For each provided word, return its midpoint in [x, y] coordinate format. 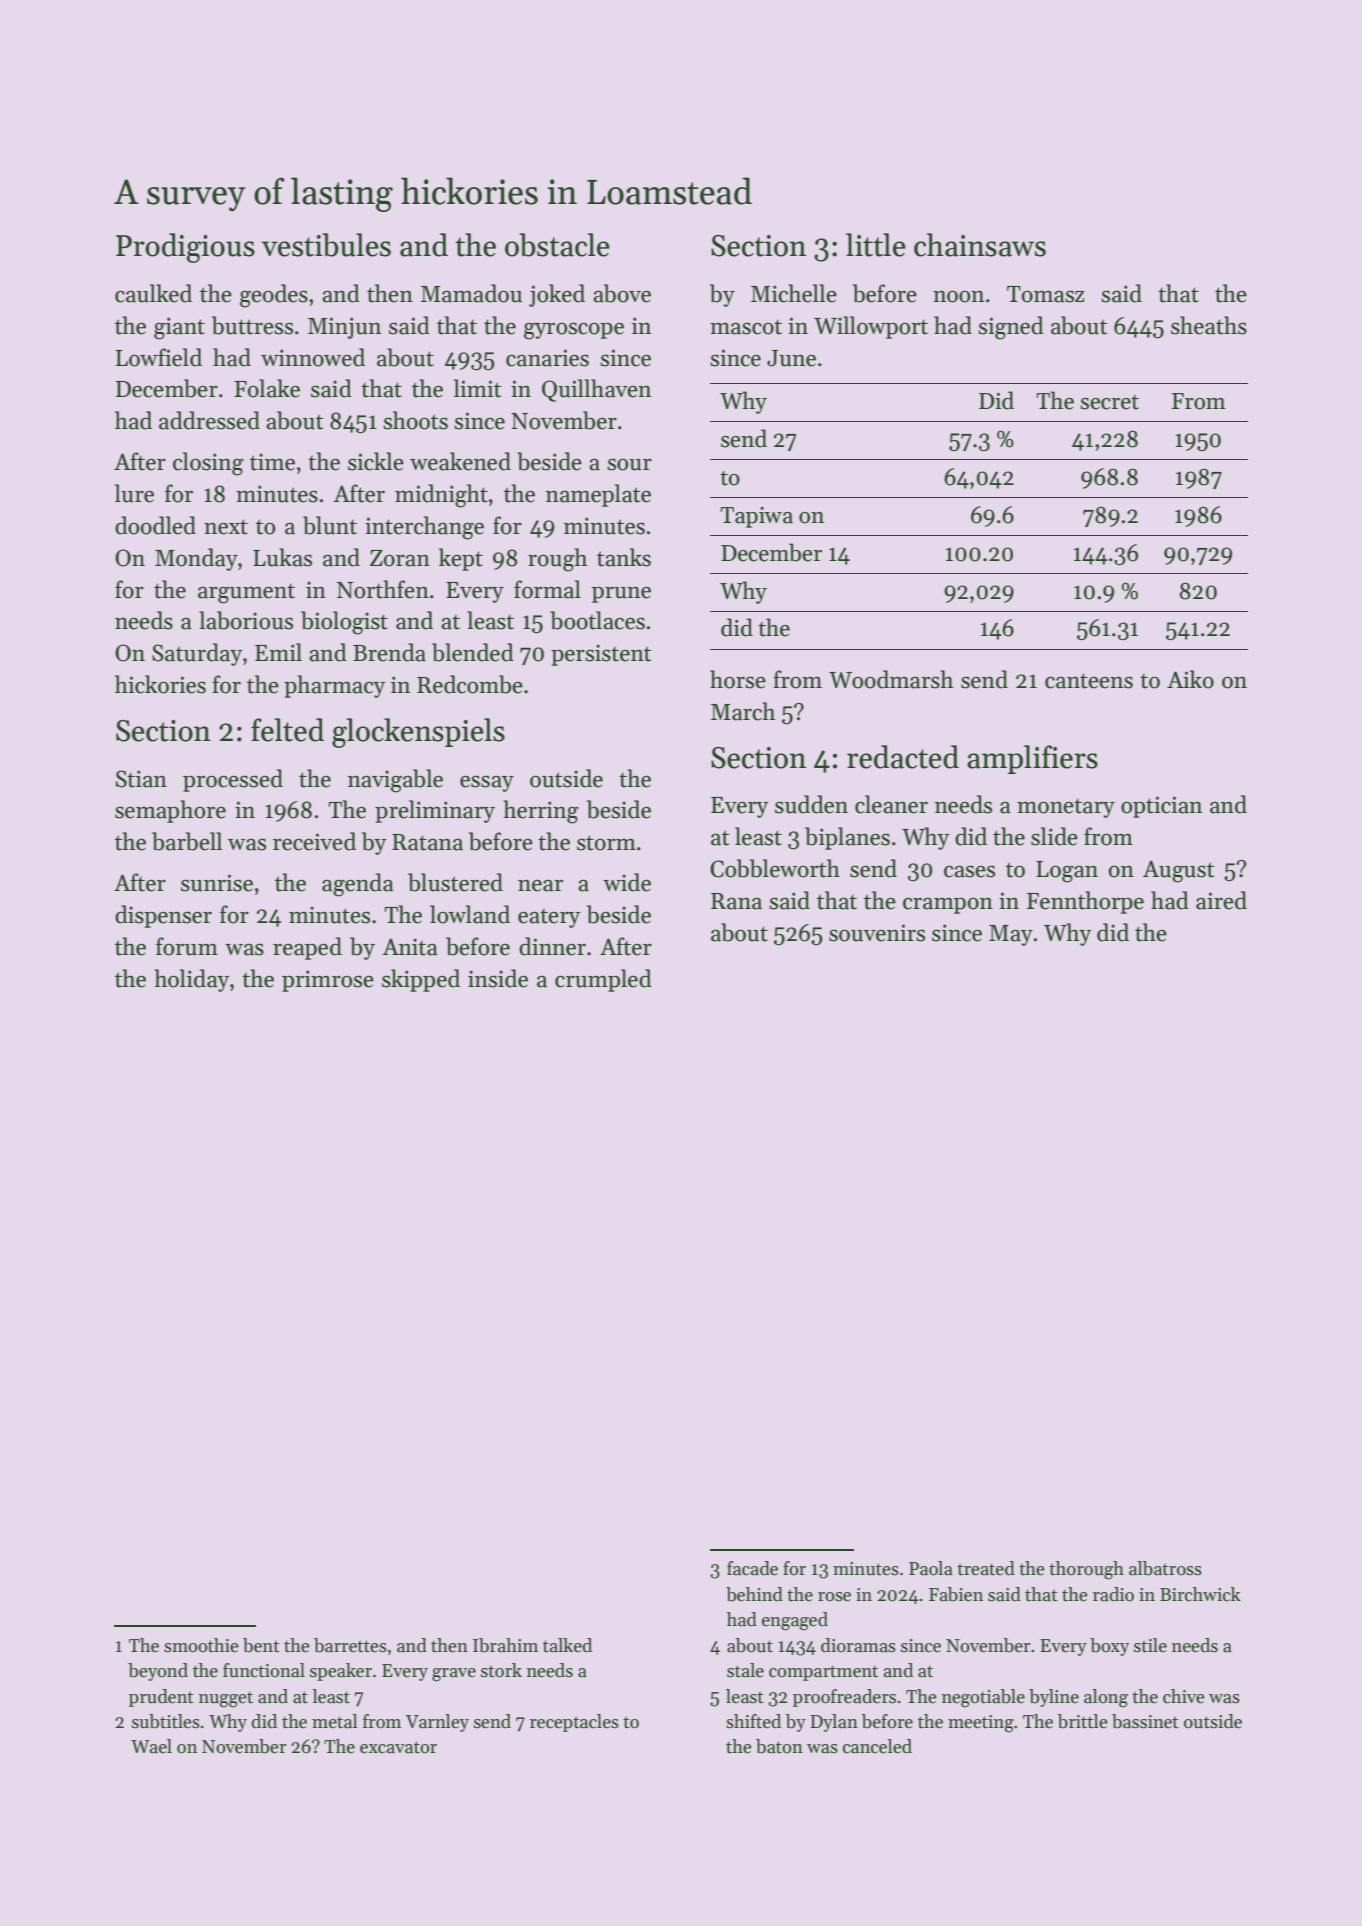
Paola [931, 1568]
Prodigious [185, 248]
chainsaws [980, 245]
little [876, 245]
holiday [191, 980]
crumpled [603, 980]
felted [287, 730]
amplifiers [1032, 759]
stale [745, 1670]
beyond [158, 1672]
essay [487, 783]
